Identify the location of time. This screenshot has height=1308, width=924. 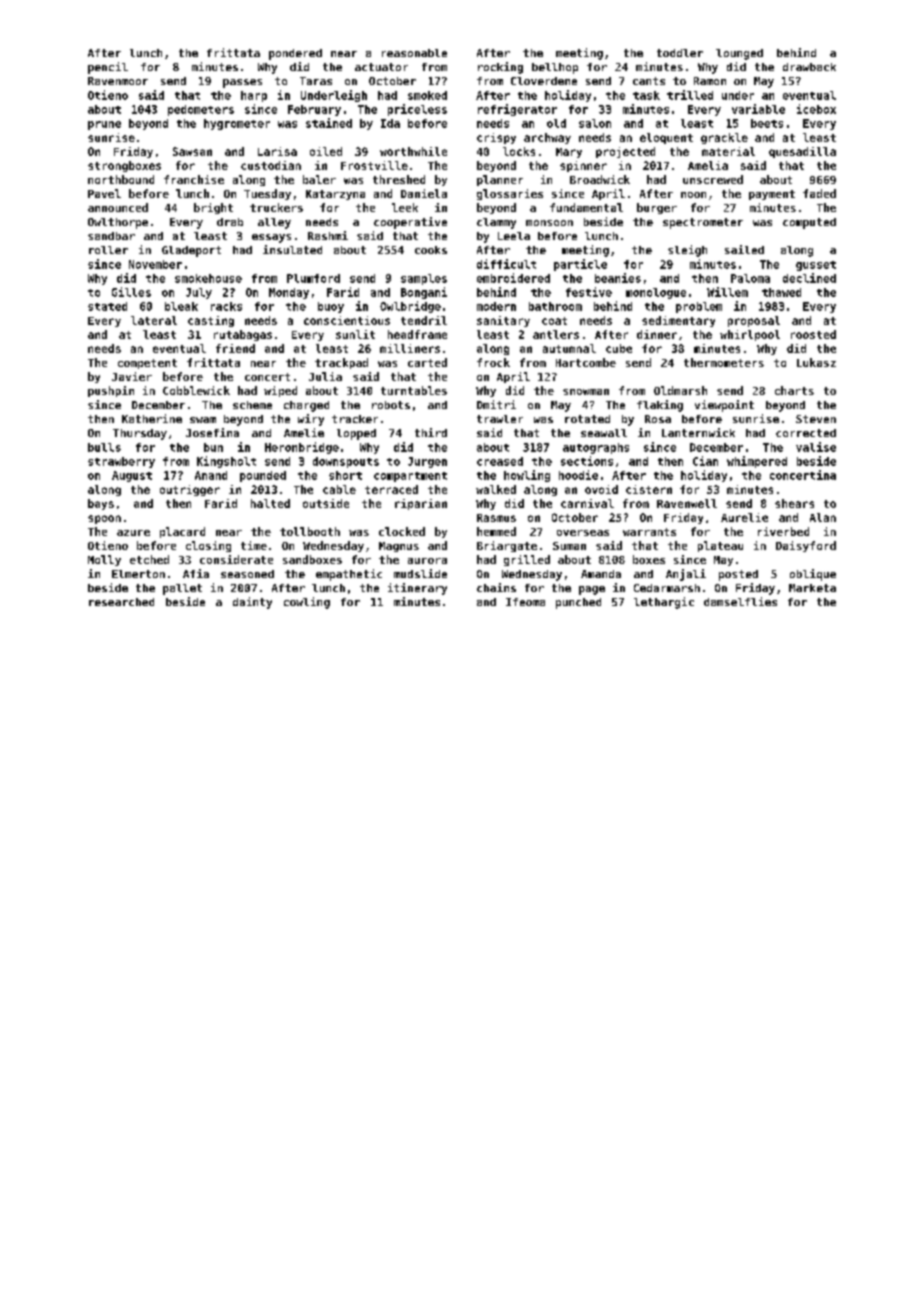
(254, 545).
